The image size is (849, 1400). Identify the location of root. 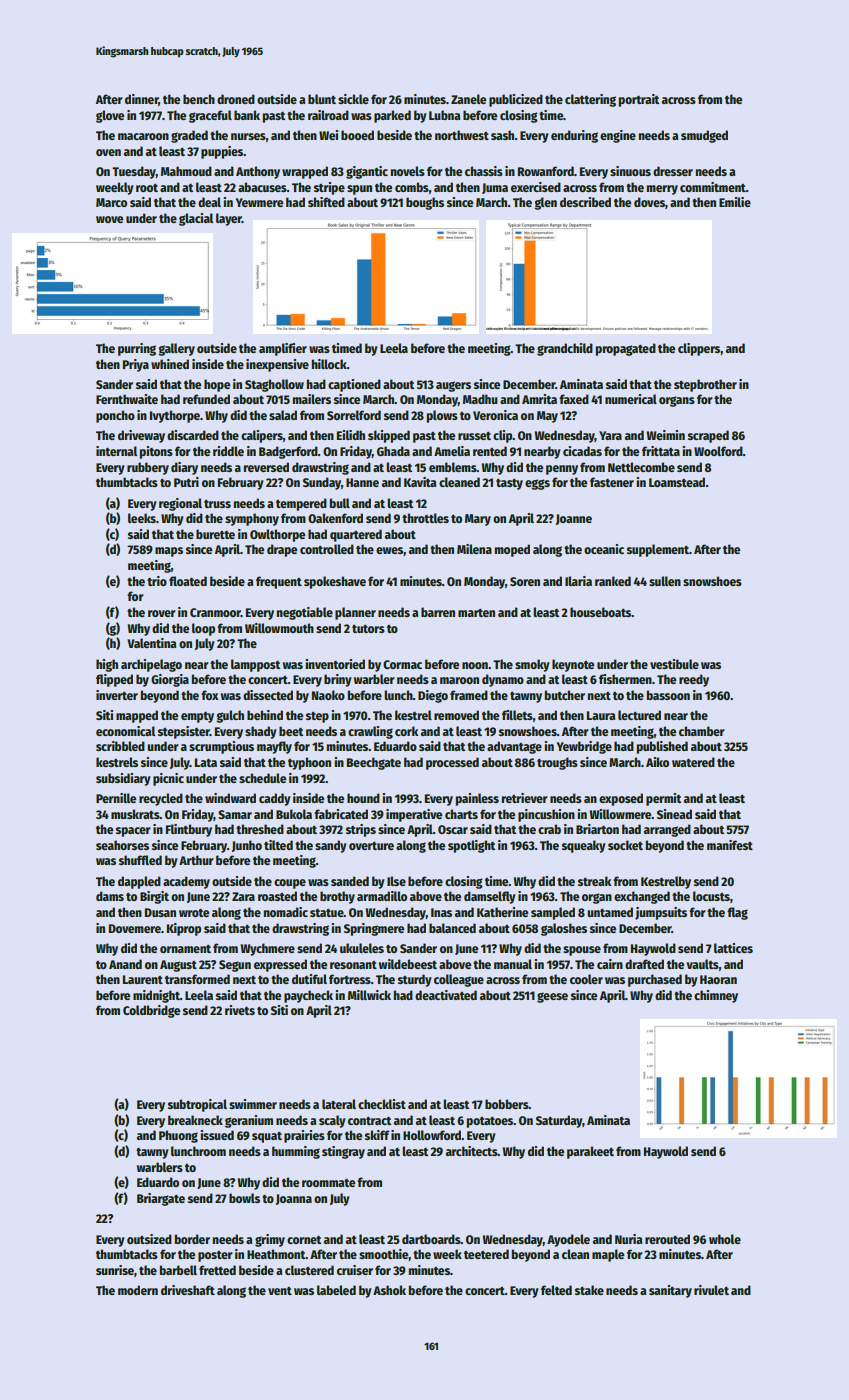
(147, 188).
